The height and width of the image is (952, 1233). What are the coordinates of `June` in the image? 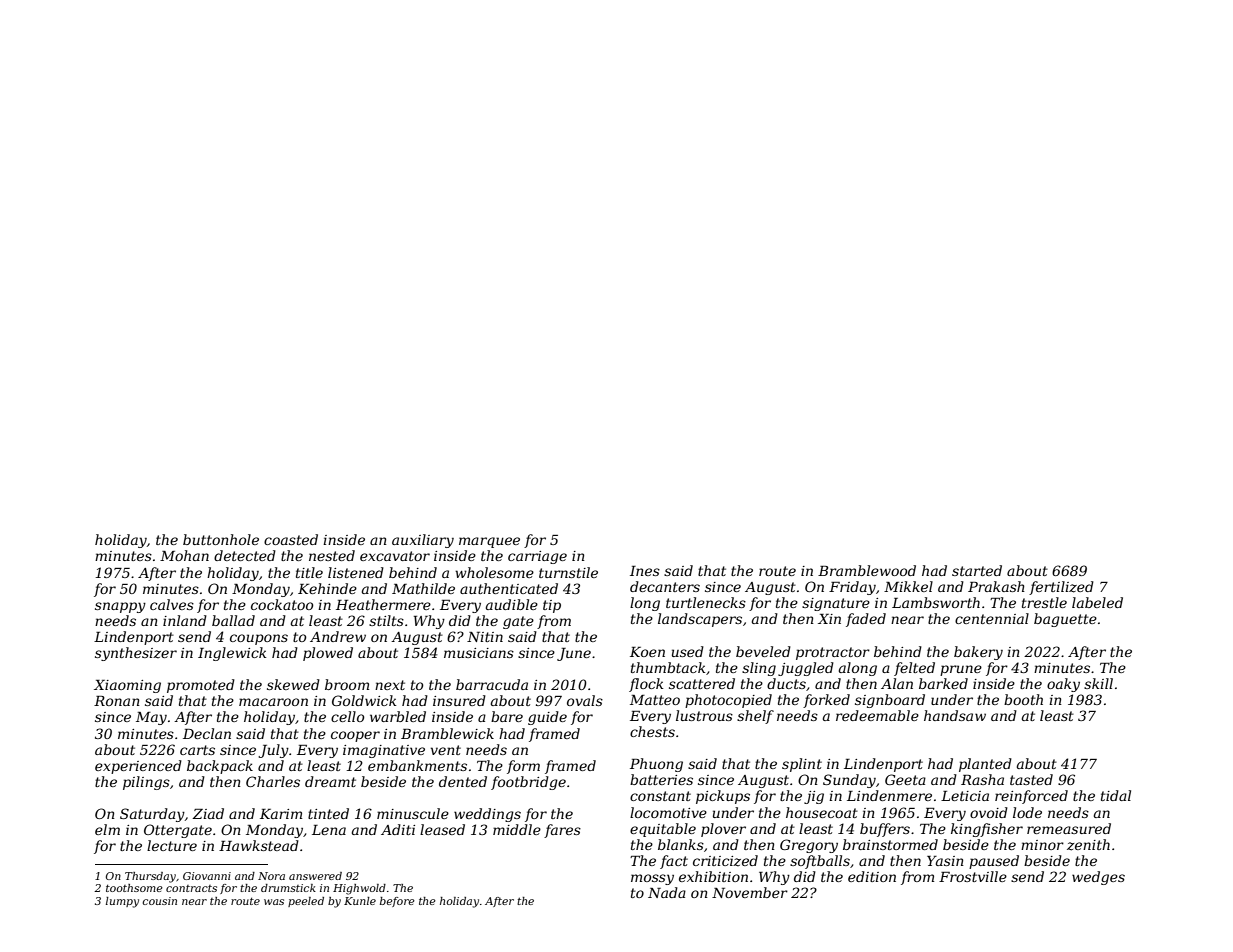 It's located at (574, 654).
